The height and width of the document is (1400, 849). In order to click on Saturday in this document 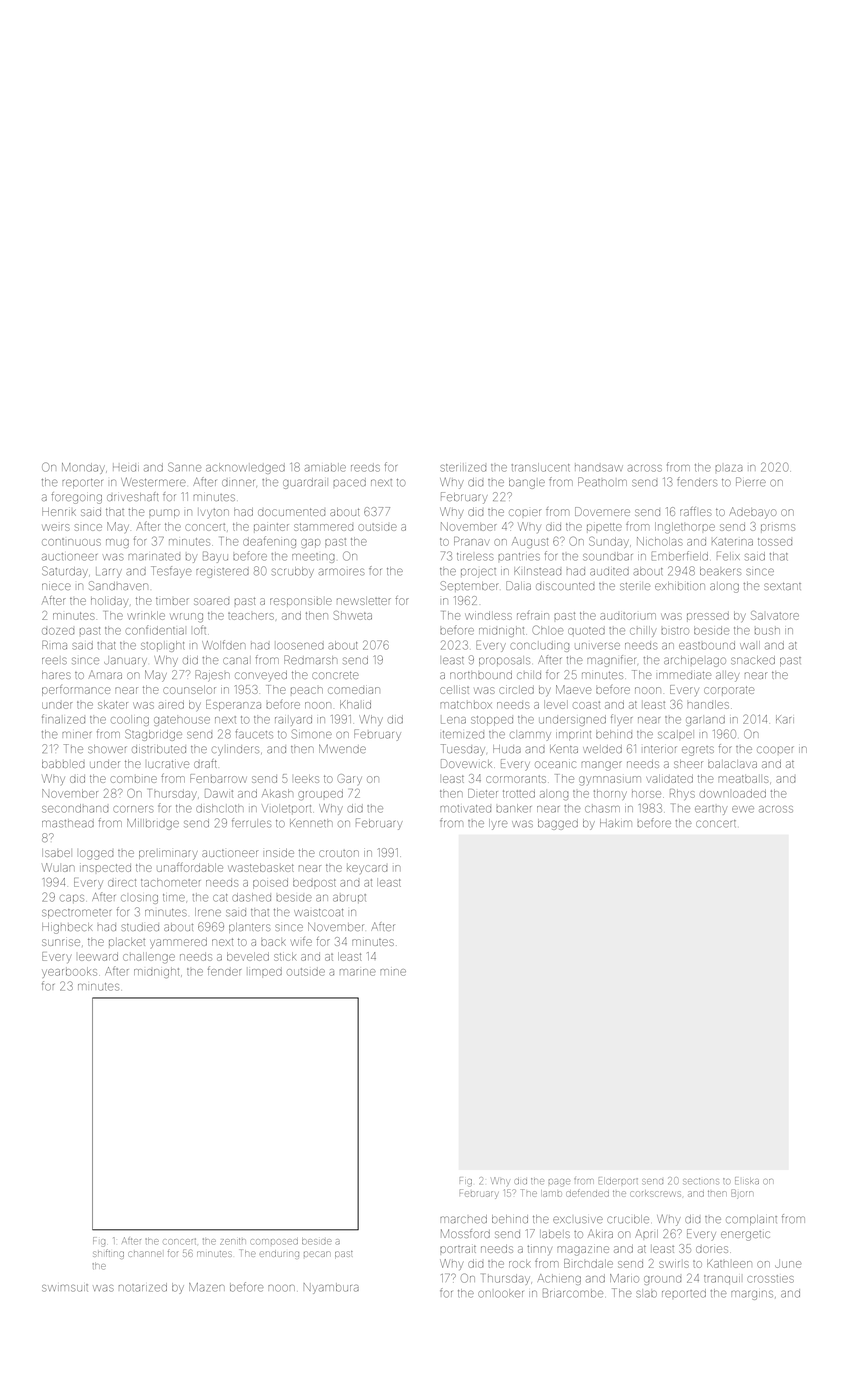, I will do `click(65, 572)`.
